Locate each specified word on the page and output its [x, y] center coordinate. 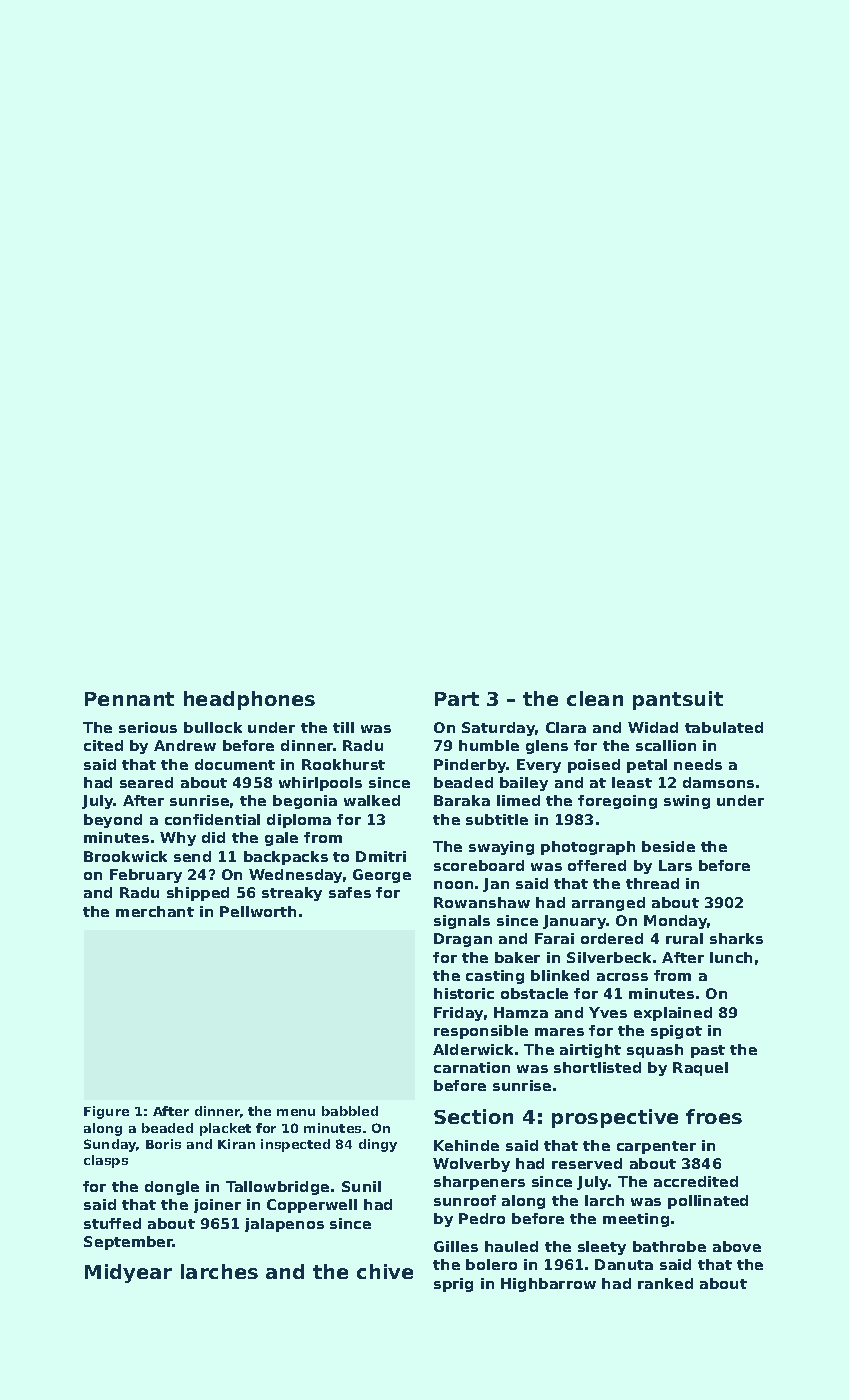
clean [595, 698]
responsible [481, 1032]
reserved [587, 1163]
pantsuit [678, 700]
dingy [378, 1145]
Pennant [129, 699]
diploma [299, 821]
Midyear [128, 1273]
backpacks [286, 858]
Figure [106, 1112]
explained [673, 1014]
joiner [217, 1206]
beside [668, 846]
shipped [198, 894]
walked [372, 800]
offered [597, 865]
